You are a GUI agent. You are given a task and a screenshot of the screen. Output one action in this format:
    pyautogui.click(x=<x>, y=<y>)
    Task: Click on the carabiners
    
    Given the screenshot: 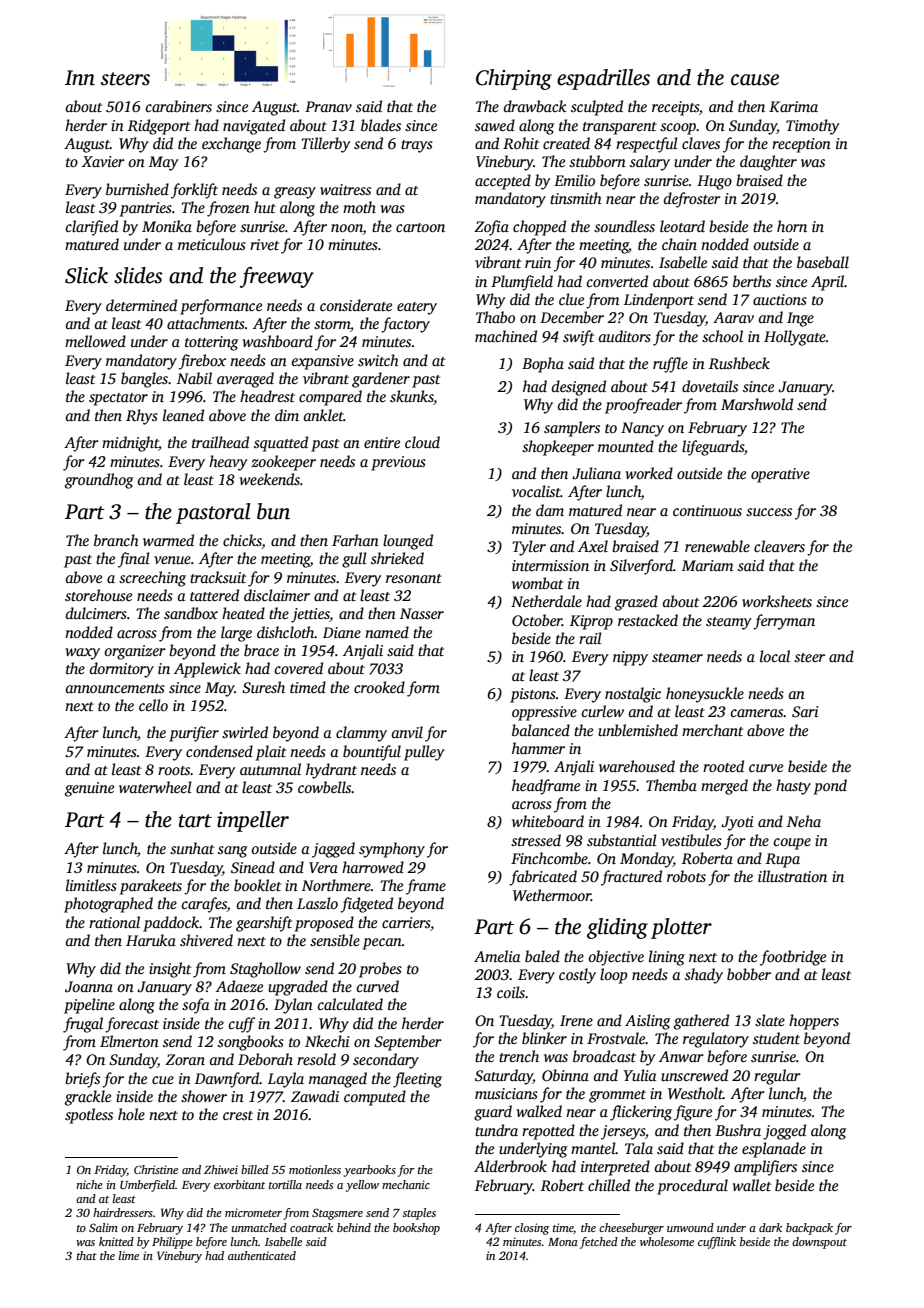 What is the action you would take?
    pyautogui.click(x=178, y=106)
